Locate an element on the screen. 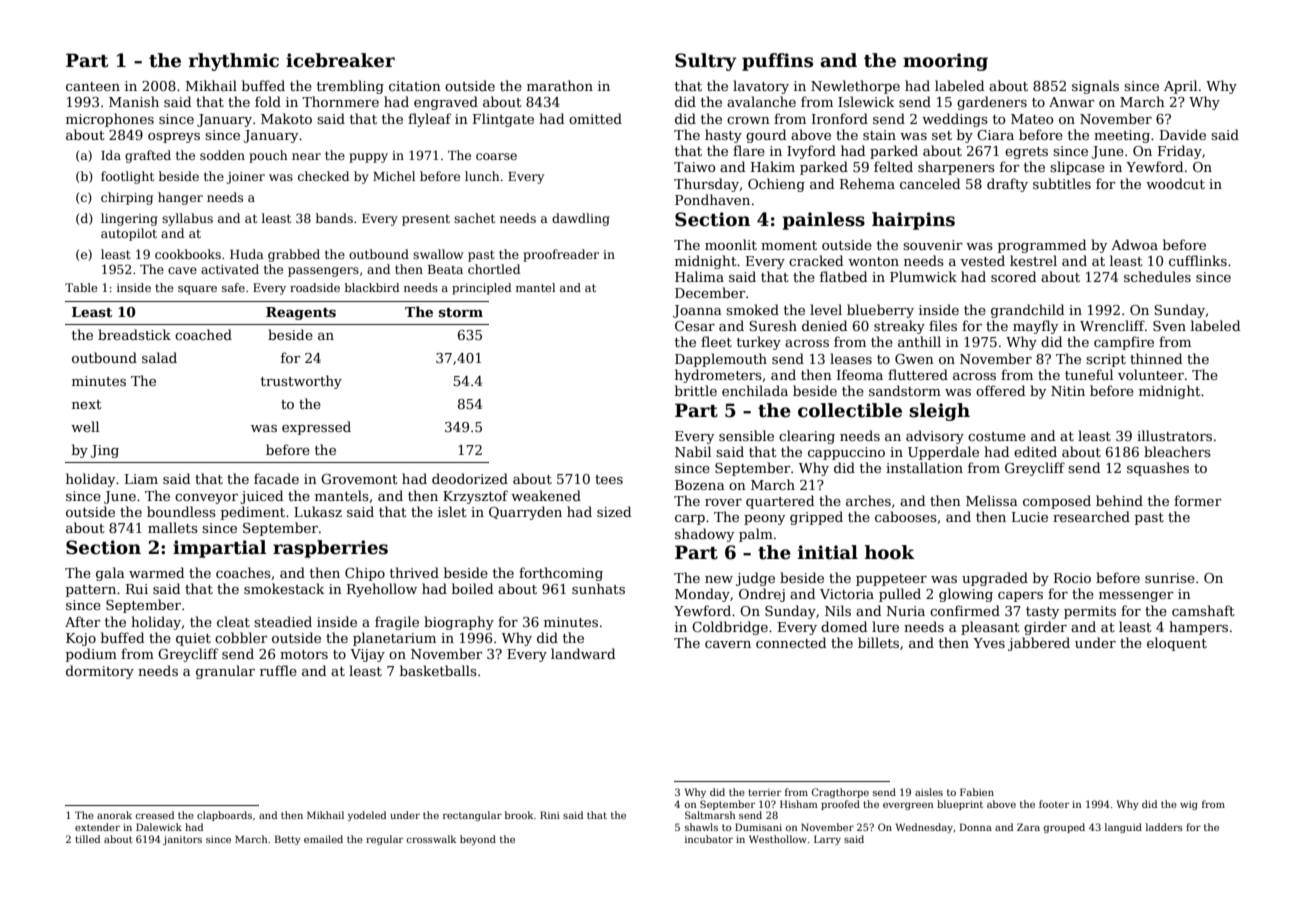  tilled is located at coordinates (87, 839).
